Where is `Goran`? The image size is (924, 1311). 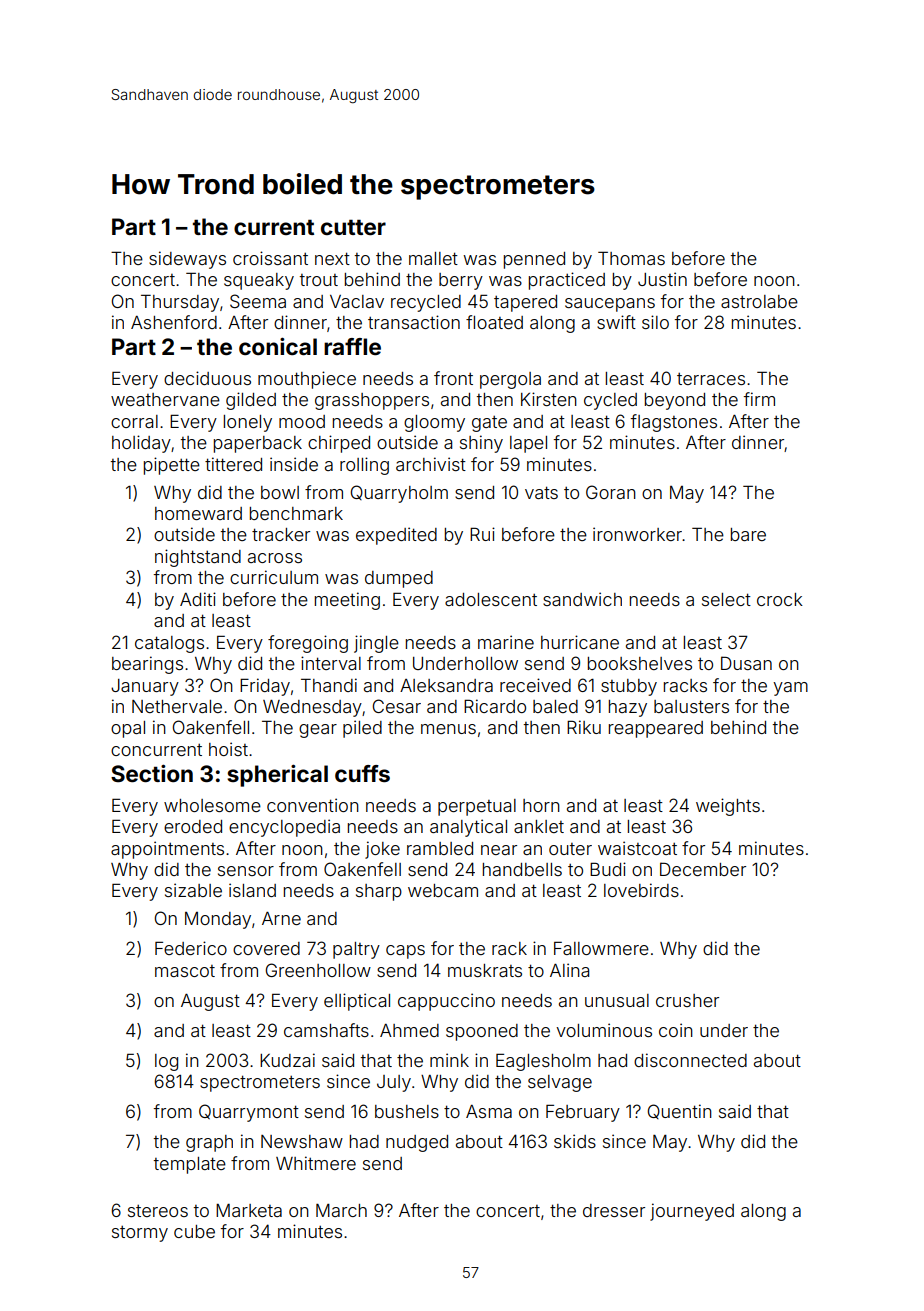 Goran is located at coordinates (611, 492).
